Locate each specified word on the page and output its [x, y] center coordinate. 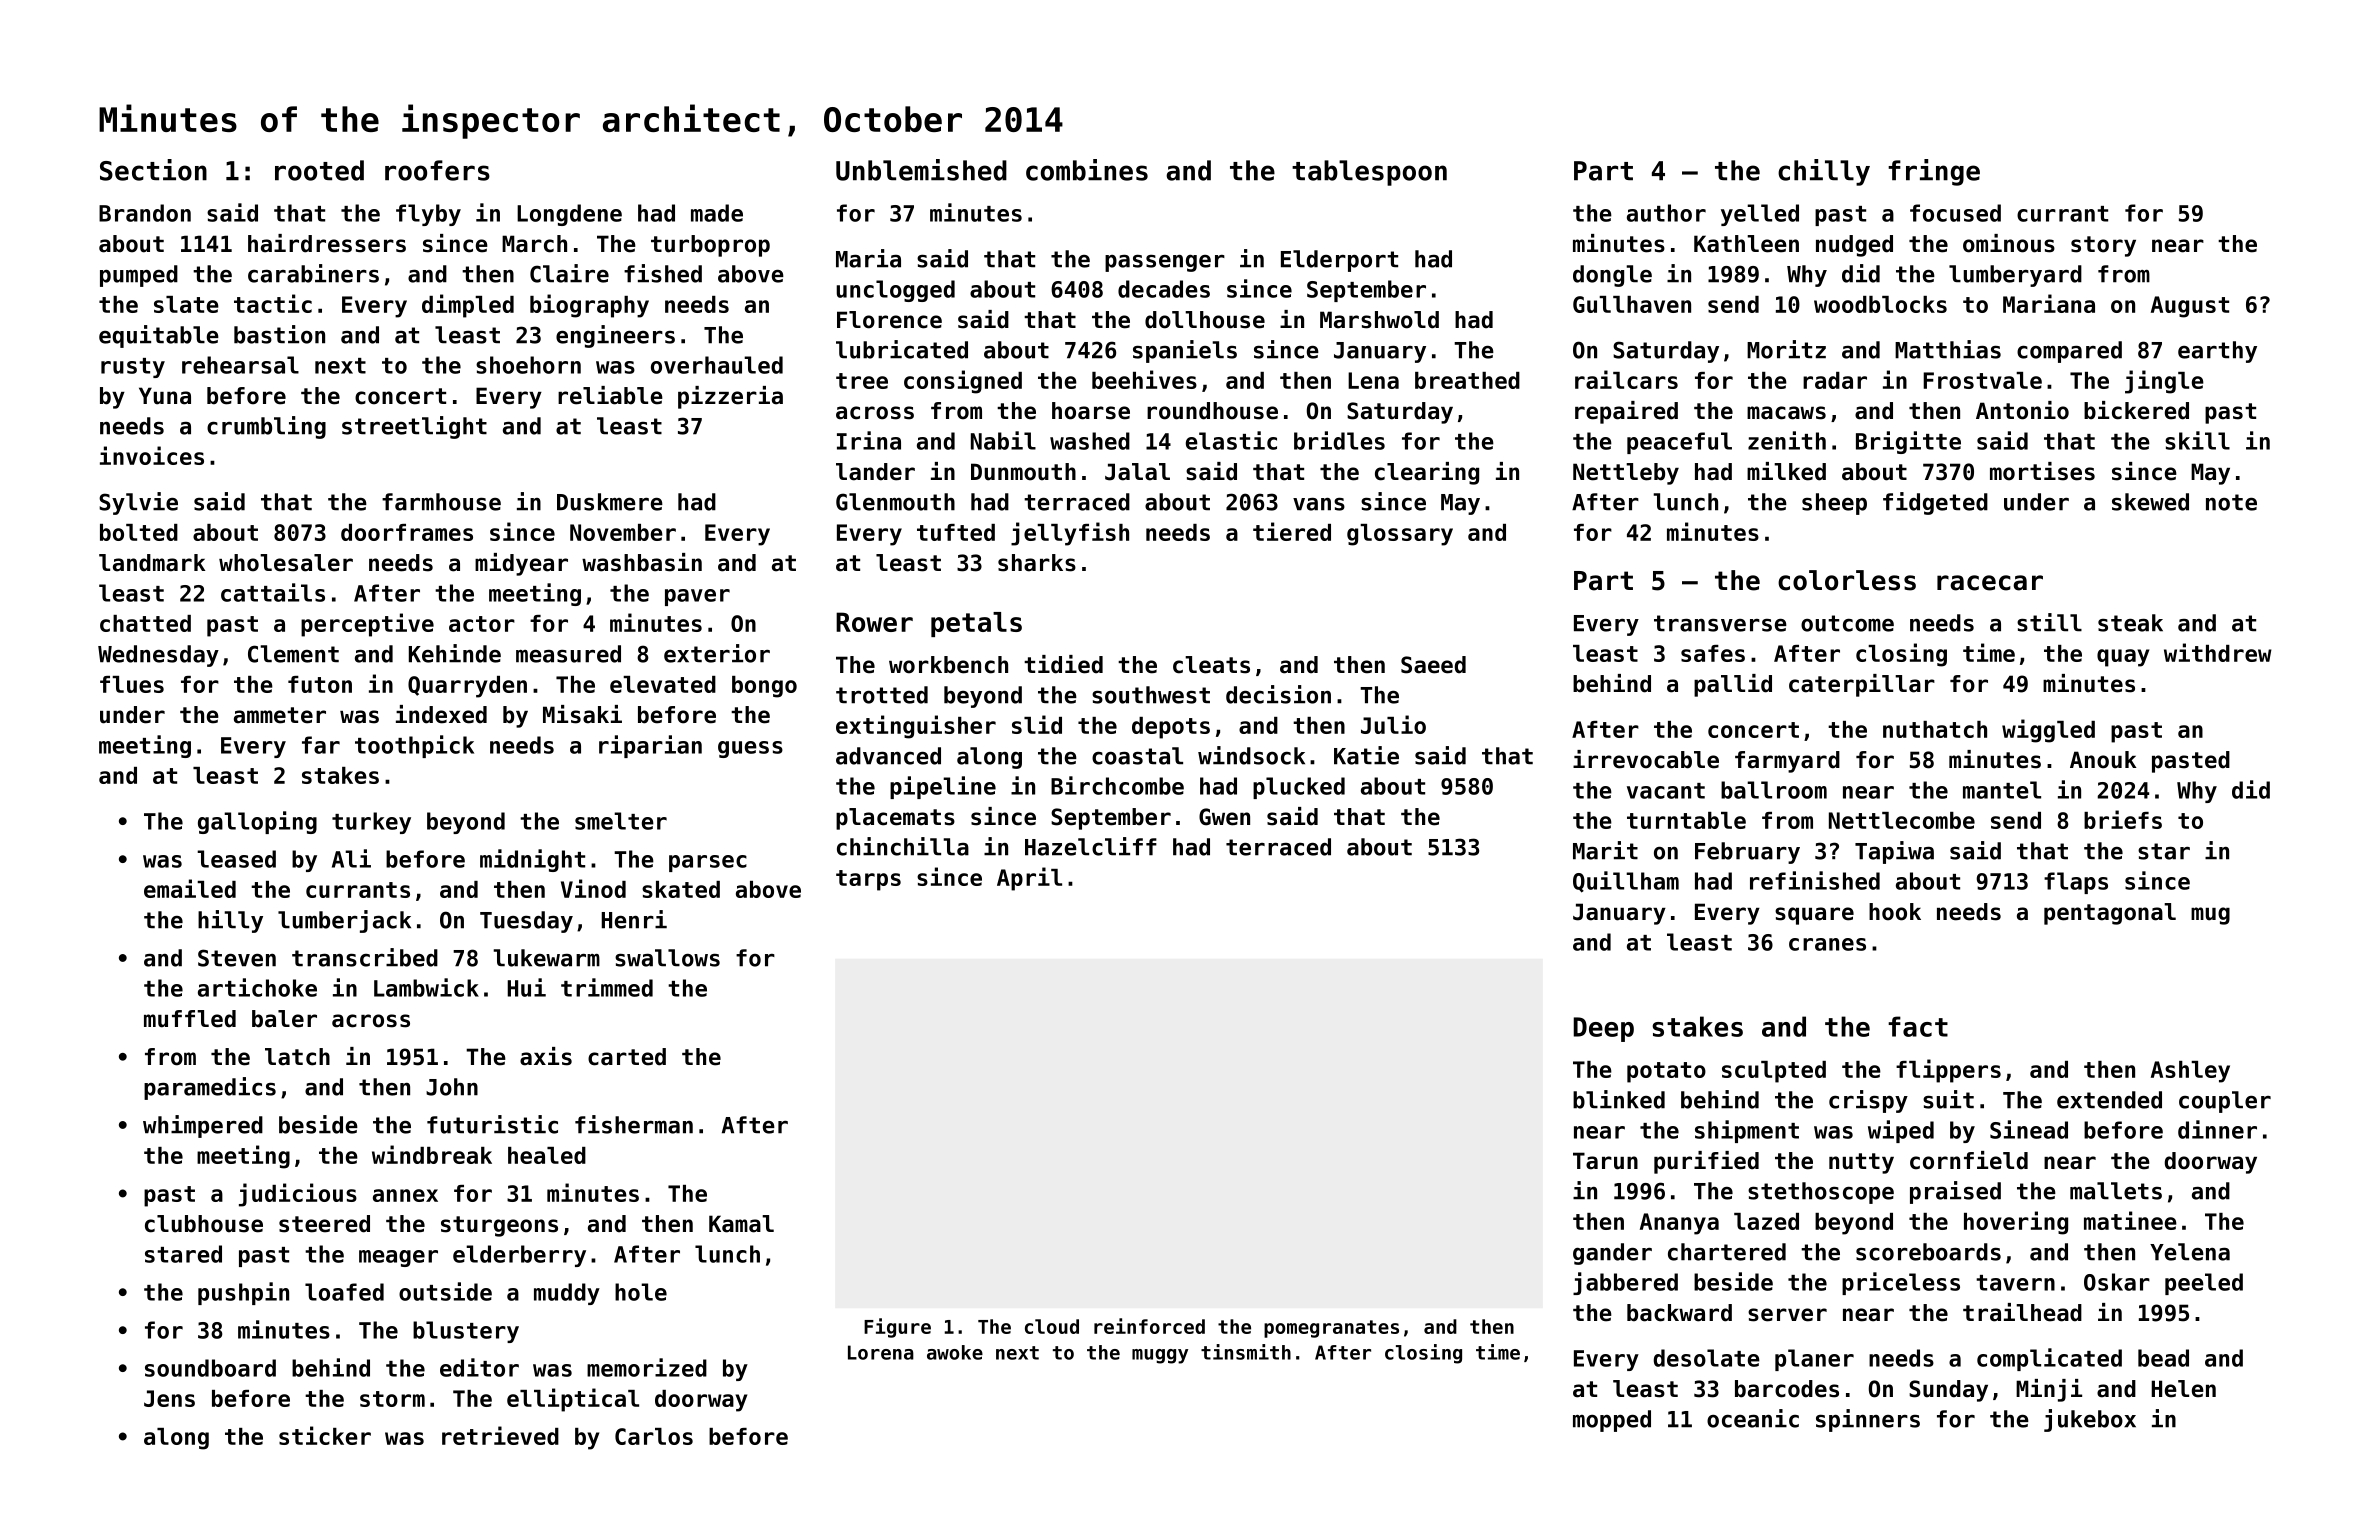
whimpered [203, 1126]
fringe [1934, 172]
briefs [2123, 819]
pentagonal [2110, 914]
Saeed [1433, 665]
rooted [319, 170]
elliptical [573, 1400]
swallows [667, 958]
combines [1087, 170]
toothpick [414, 746]
